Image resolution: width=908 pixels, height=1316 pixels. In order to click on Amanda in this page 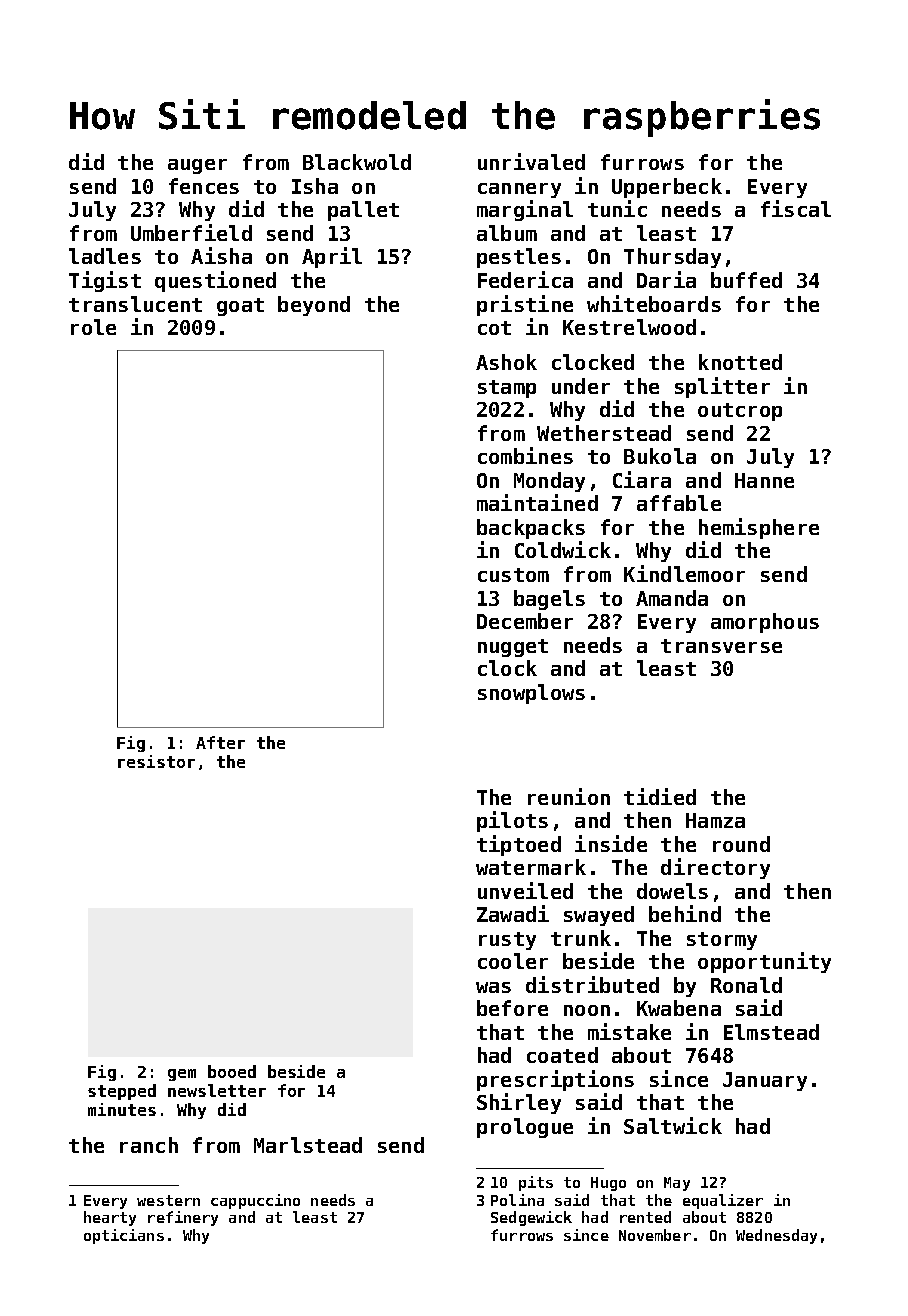, I will do `click(672, 598)`.
